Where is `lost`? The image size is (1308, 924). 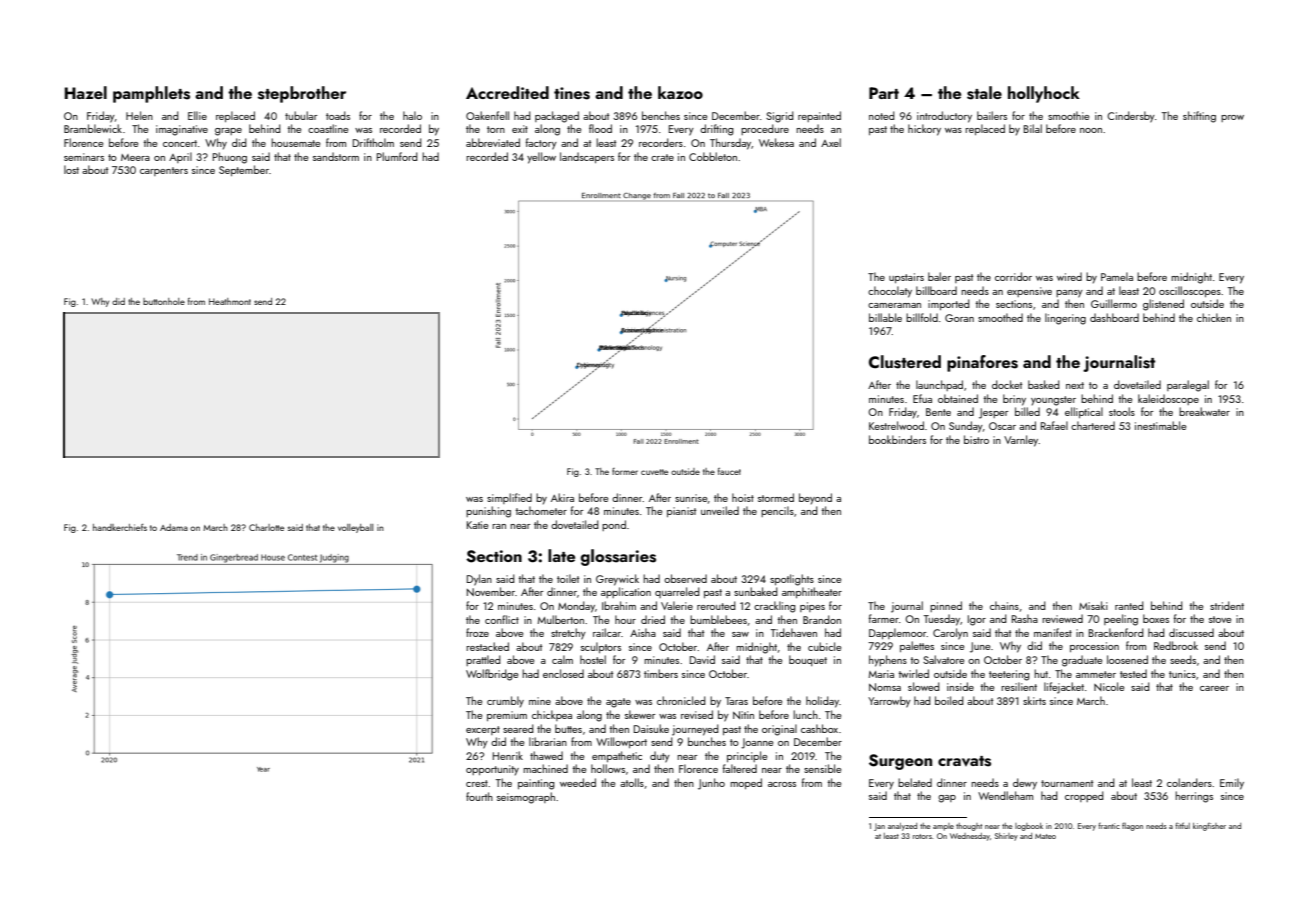 lost is located at coordinates (71, 169).
